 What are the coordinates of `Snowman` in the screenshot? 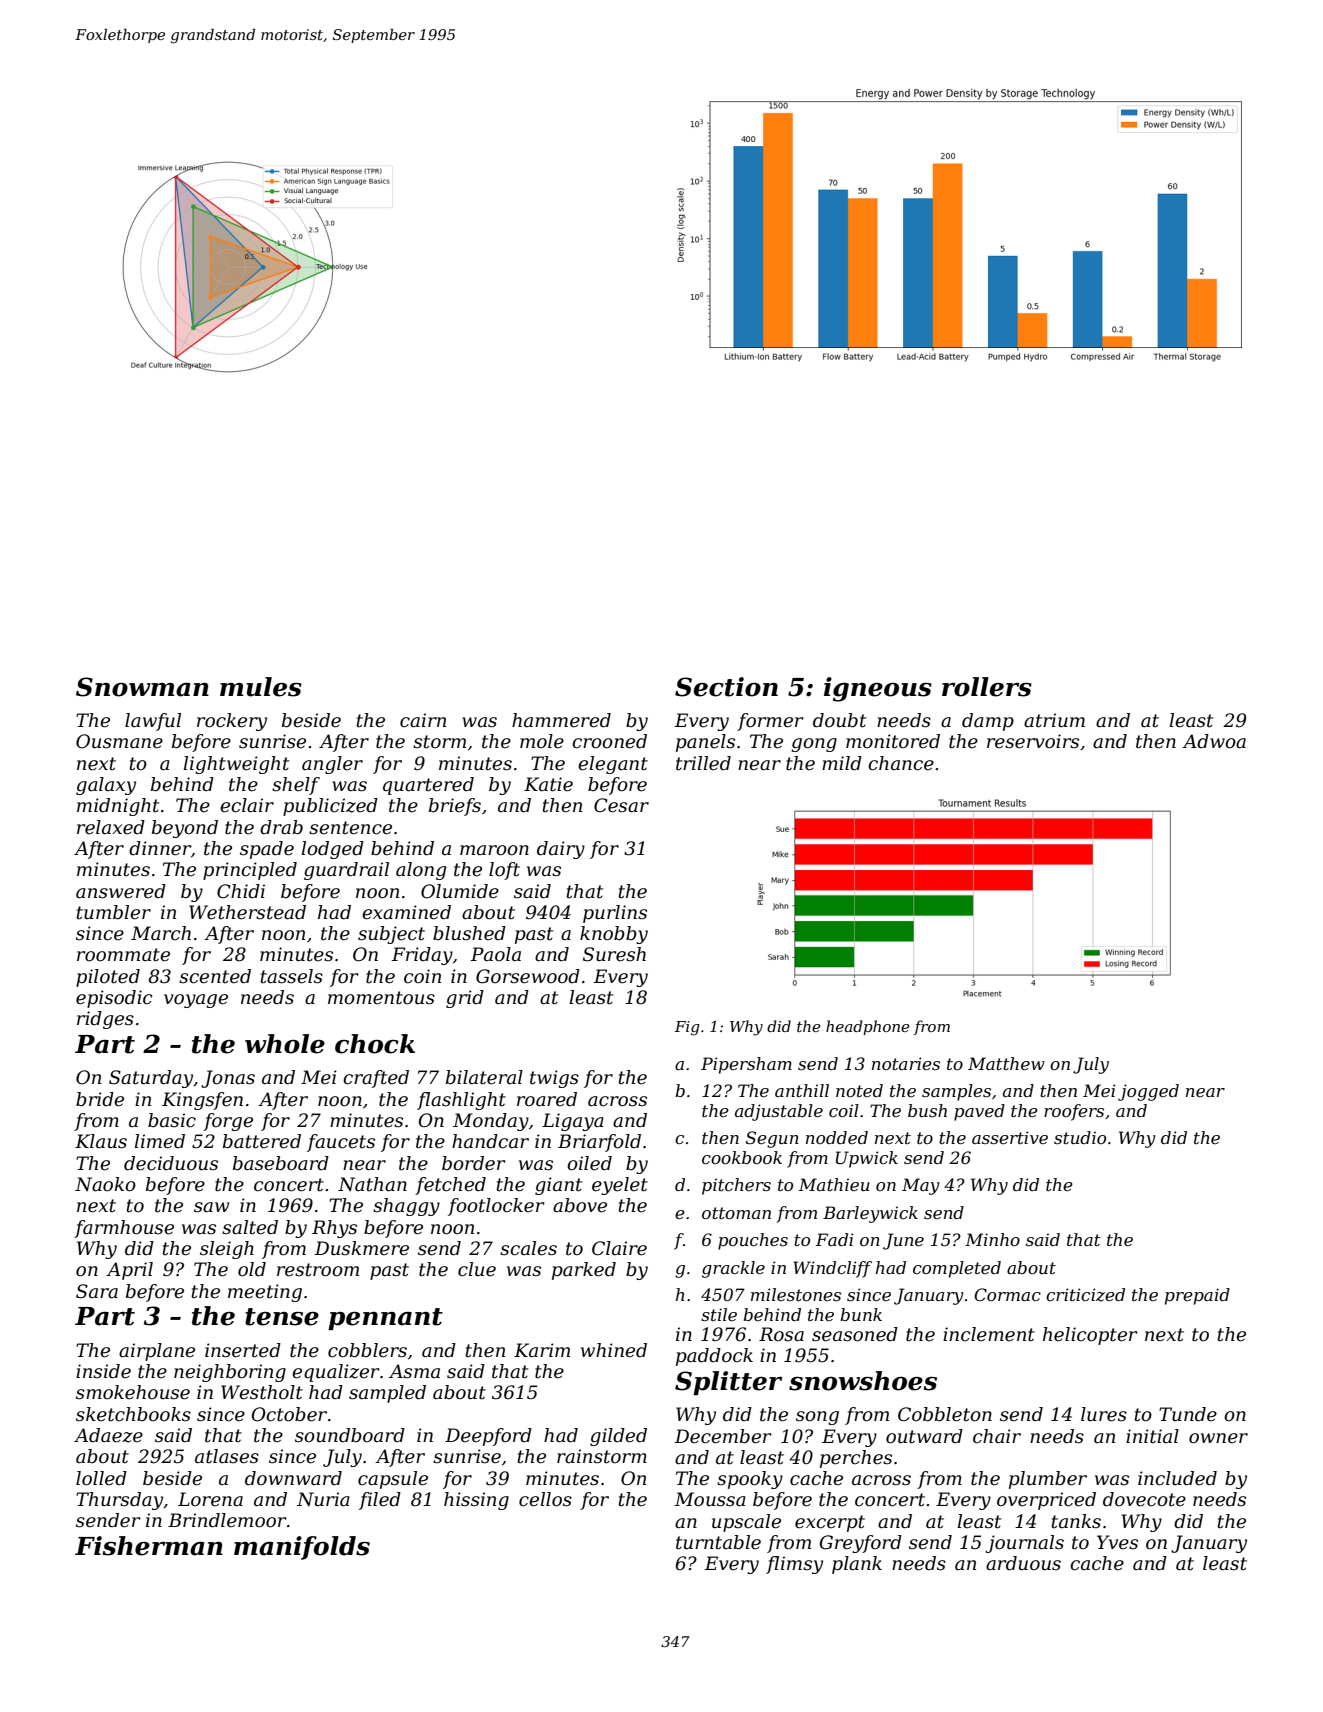 It's located at (142, 687).
